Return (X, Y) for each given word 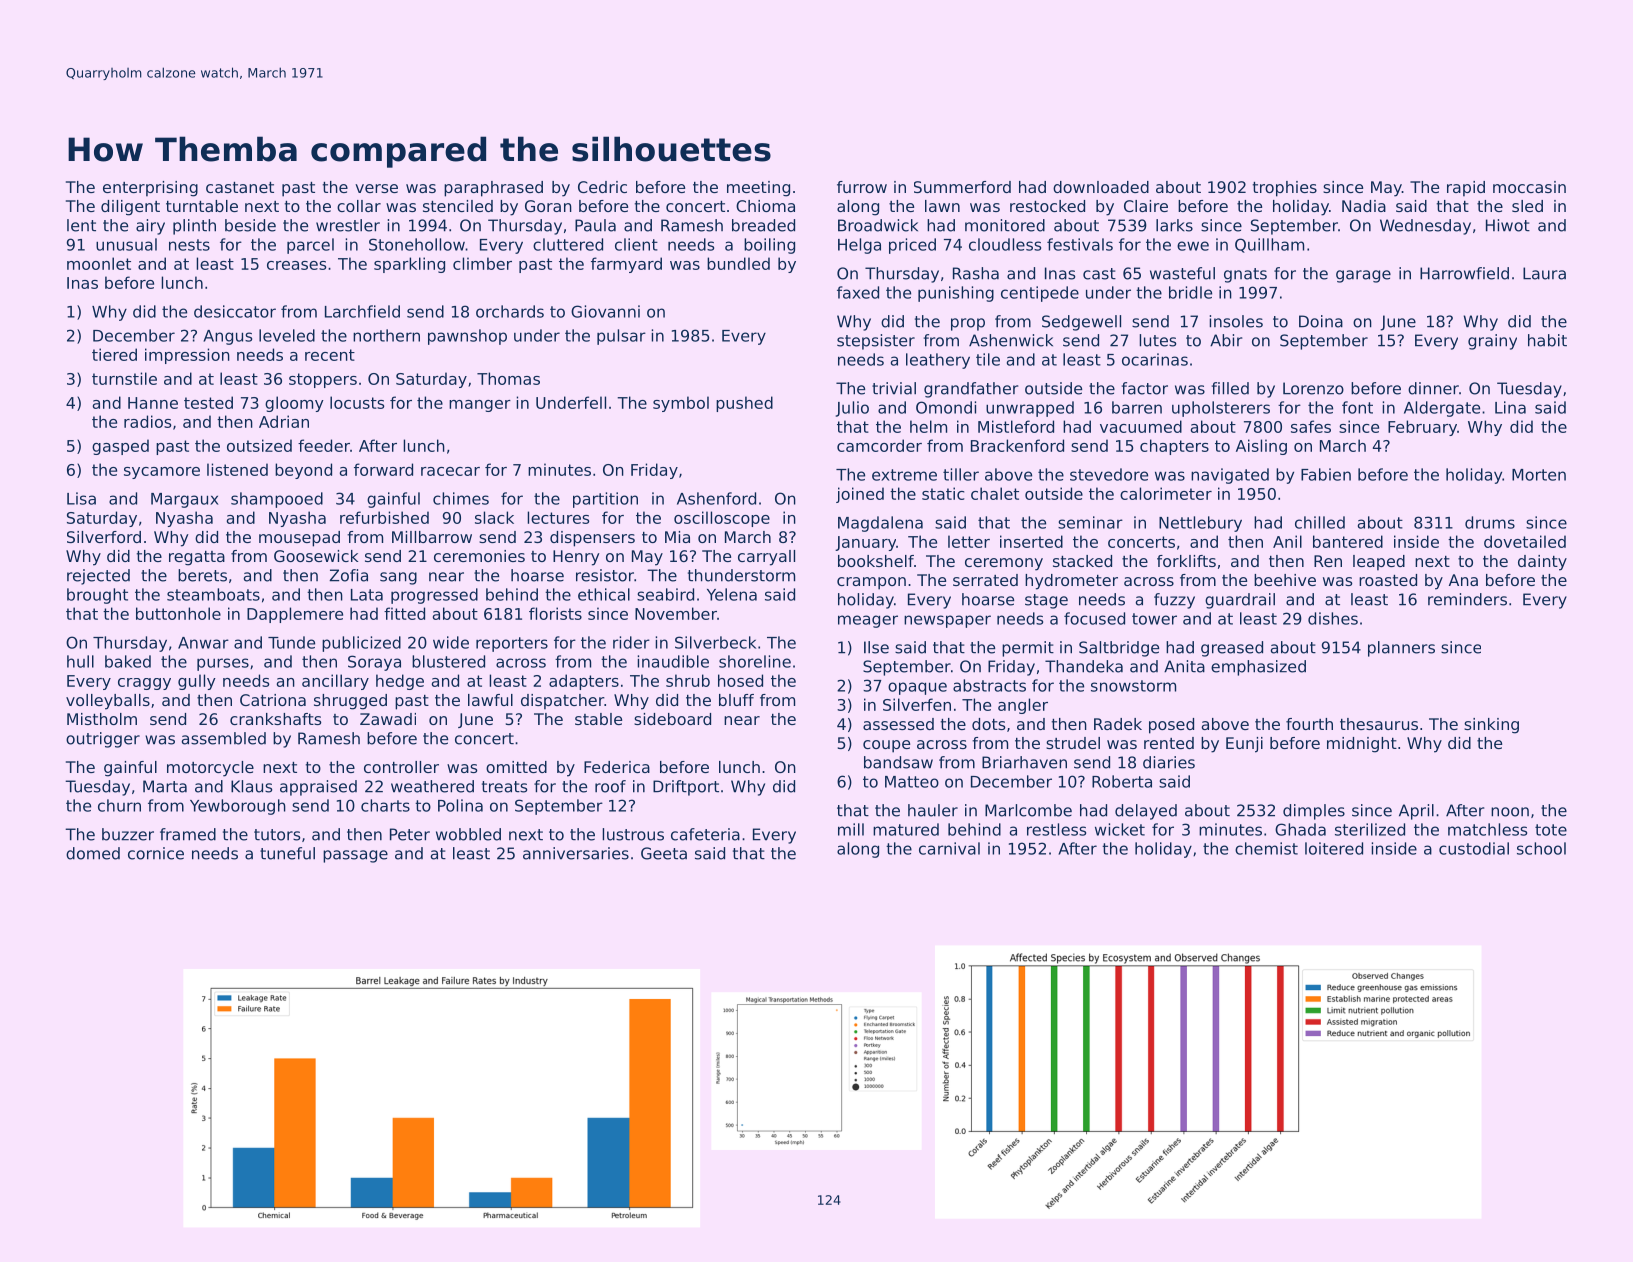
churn (119, 805)
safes (1311, 426)
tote (1551, 830)
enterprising (150, 189)
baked (128, 661)
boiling (769, 246)
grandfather (971, 390)
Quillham (1269, 245)
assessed (898, 724)
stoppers (323, 380)
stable (598, 719)
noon (1510, 812)
